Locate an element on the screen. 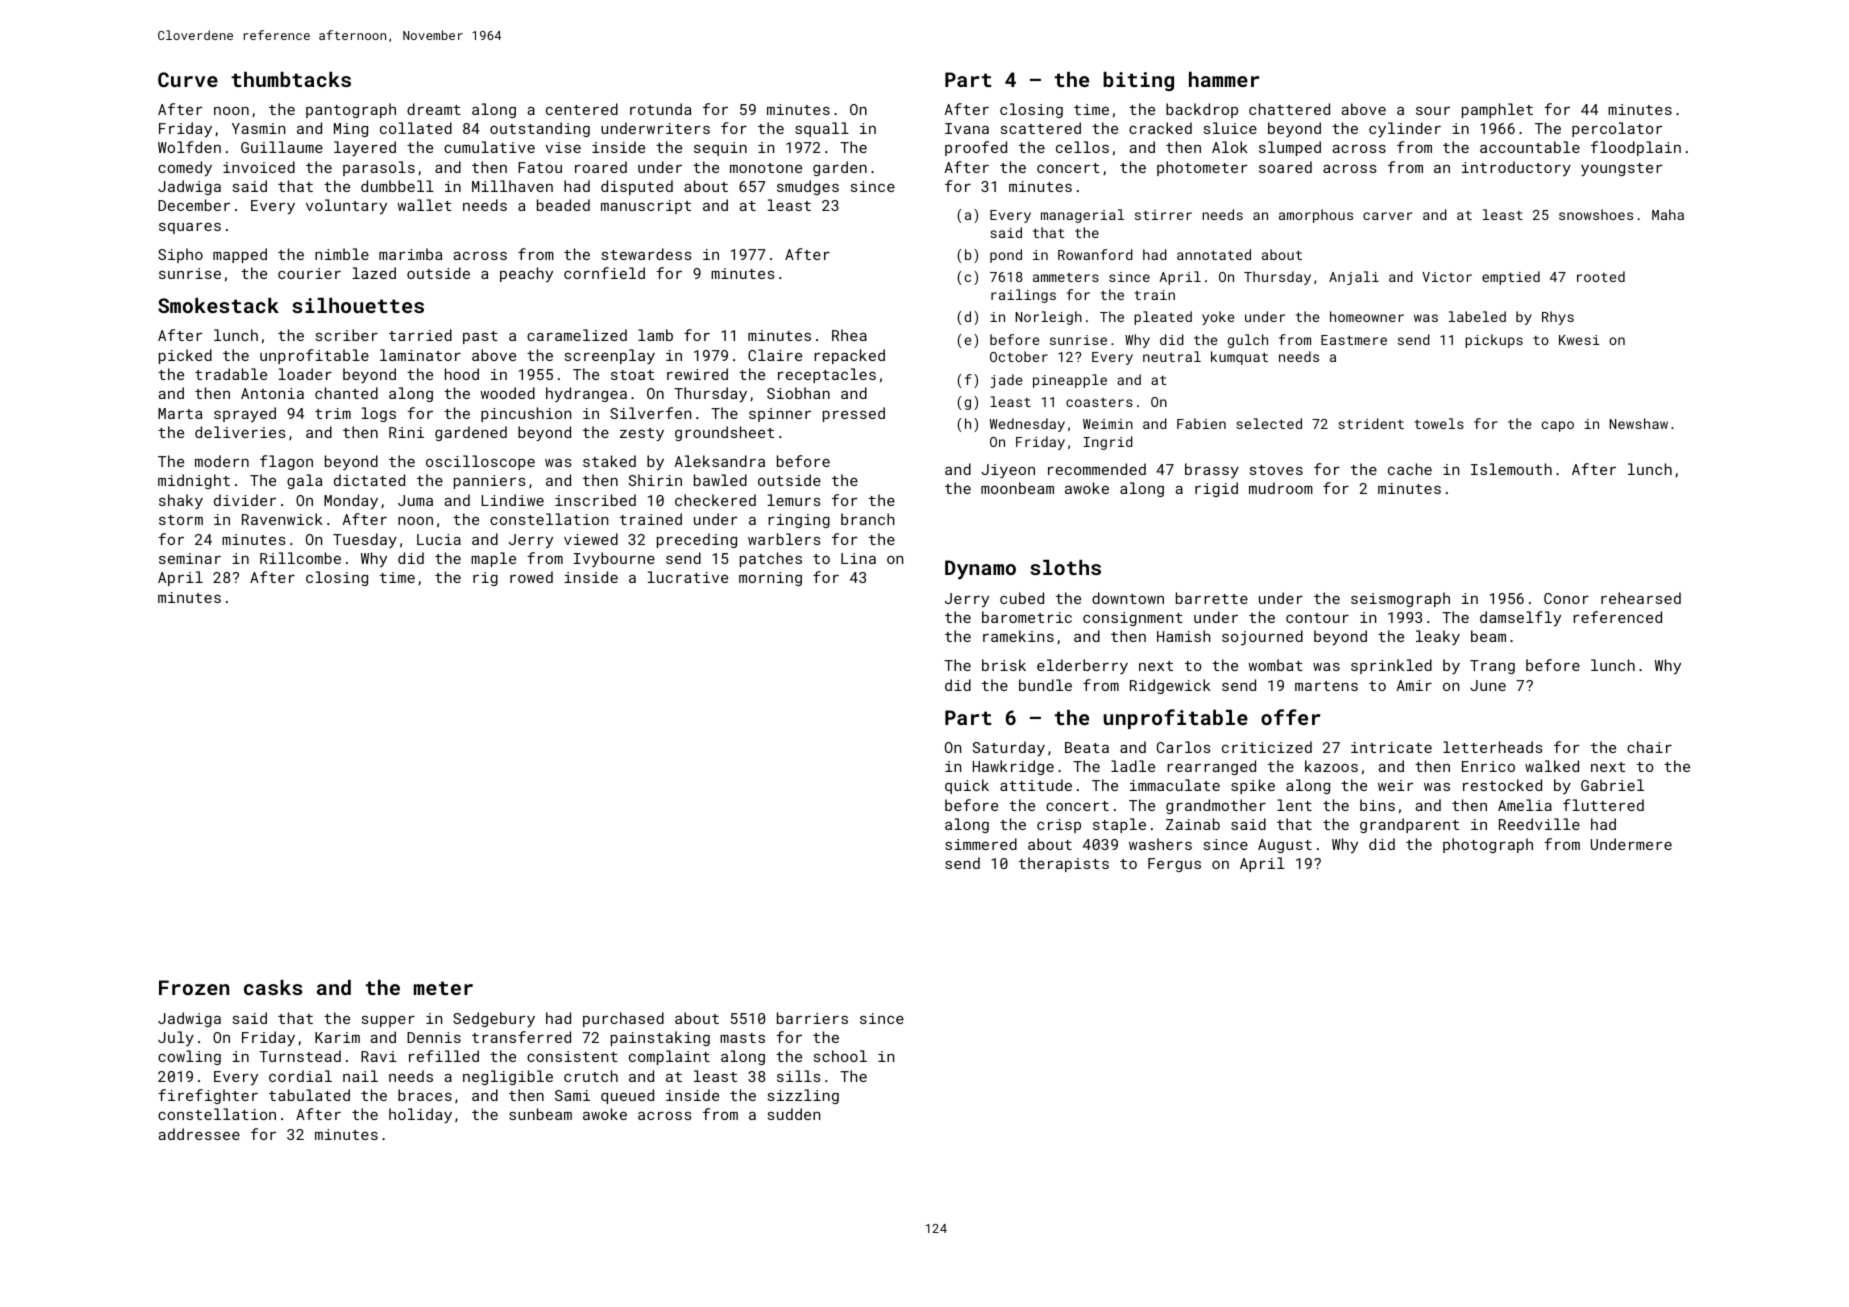  towels is located at coordinates (1439, 423).
